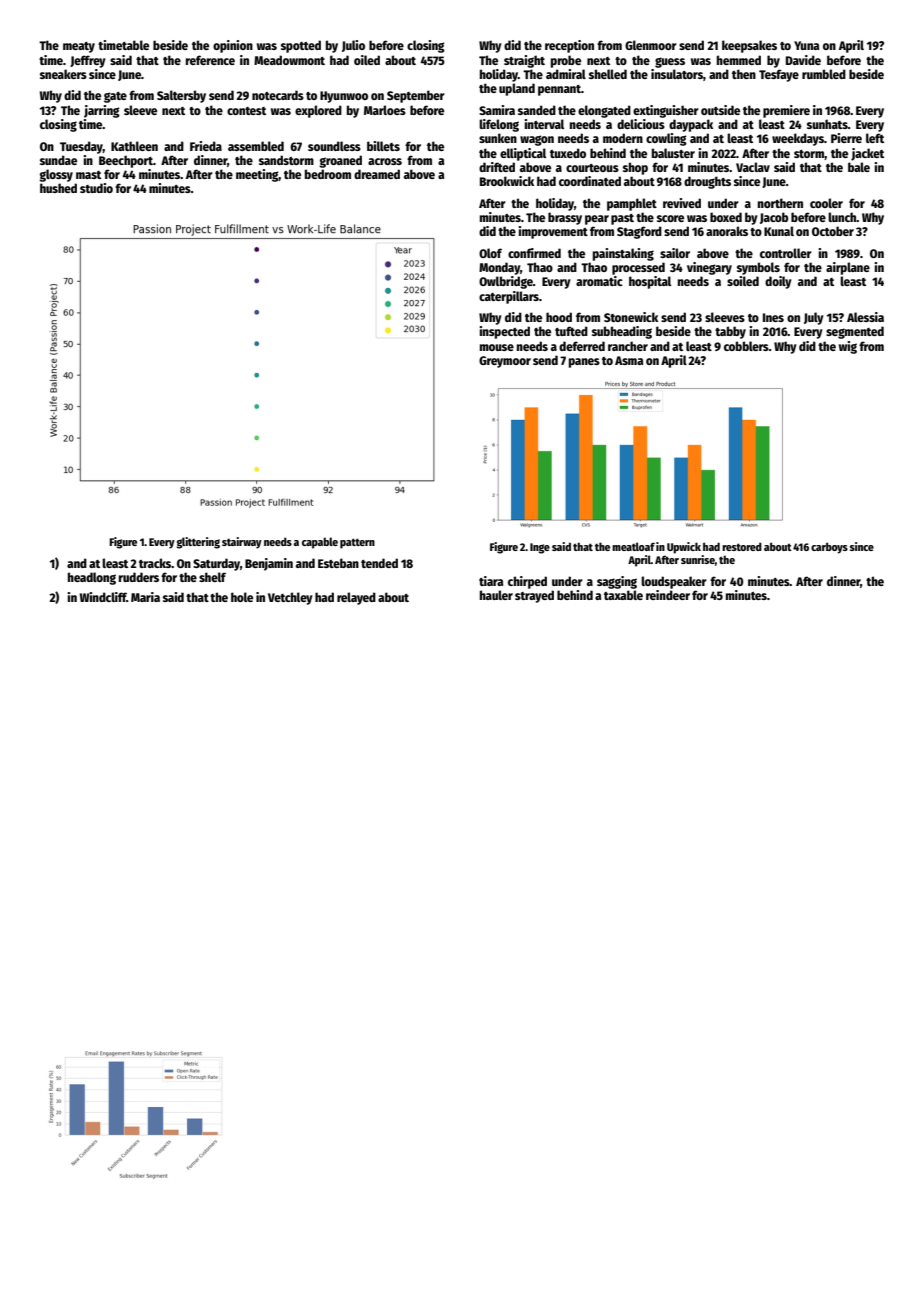  What do you see at coordinates (829, 548) in the screenshot?
I see `carboys` at bounding box center [829, 548].
